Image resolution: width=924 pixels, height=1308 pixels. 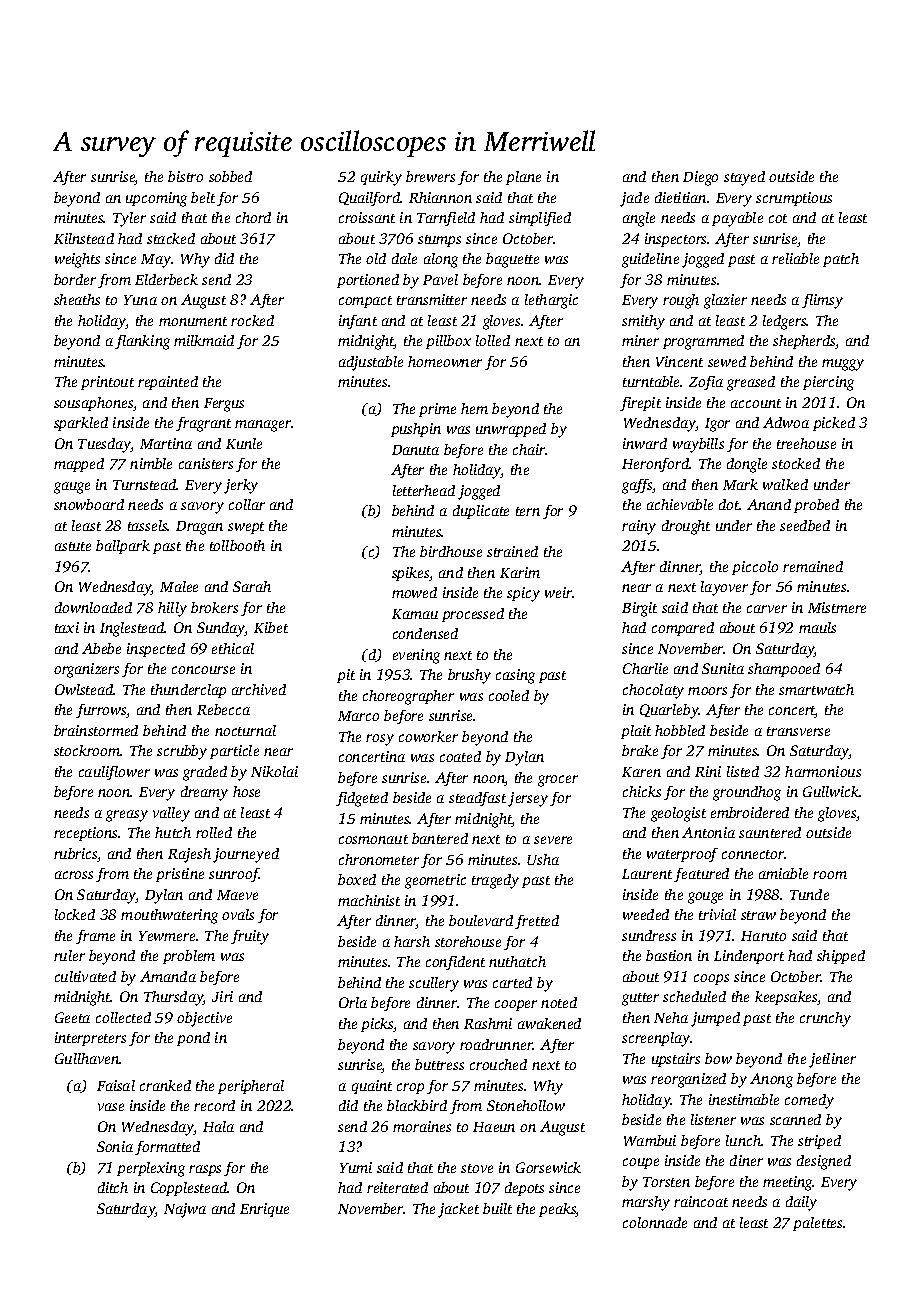 I want to click on reiterated, so click(x=397, y=1187).
